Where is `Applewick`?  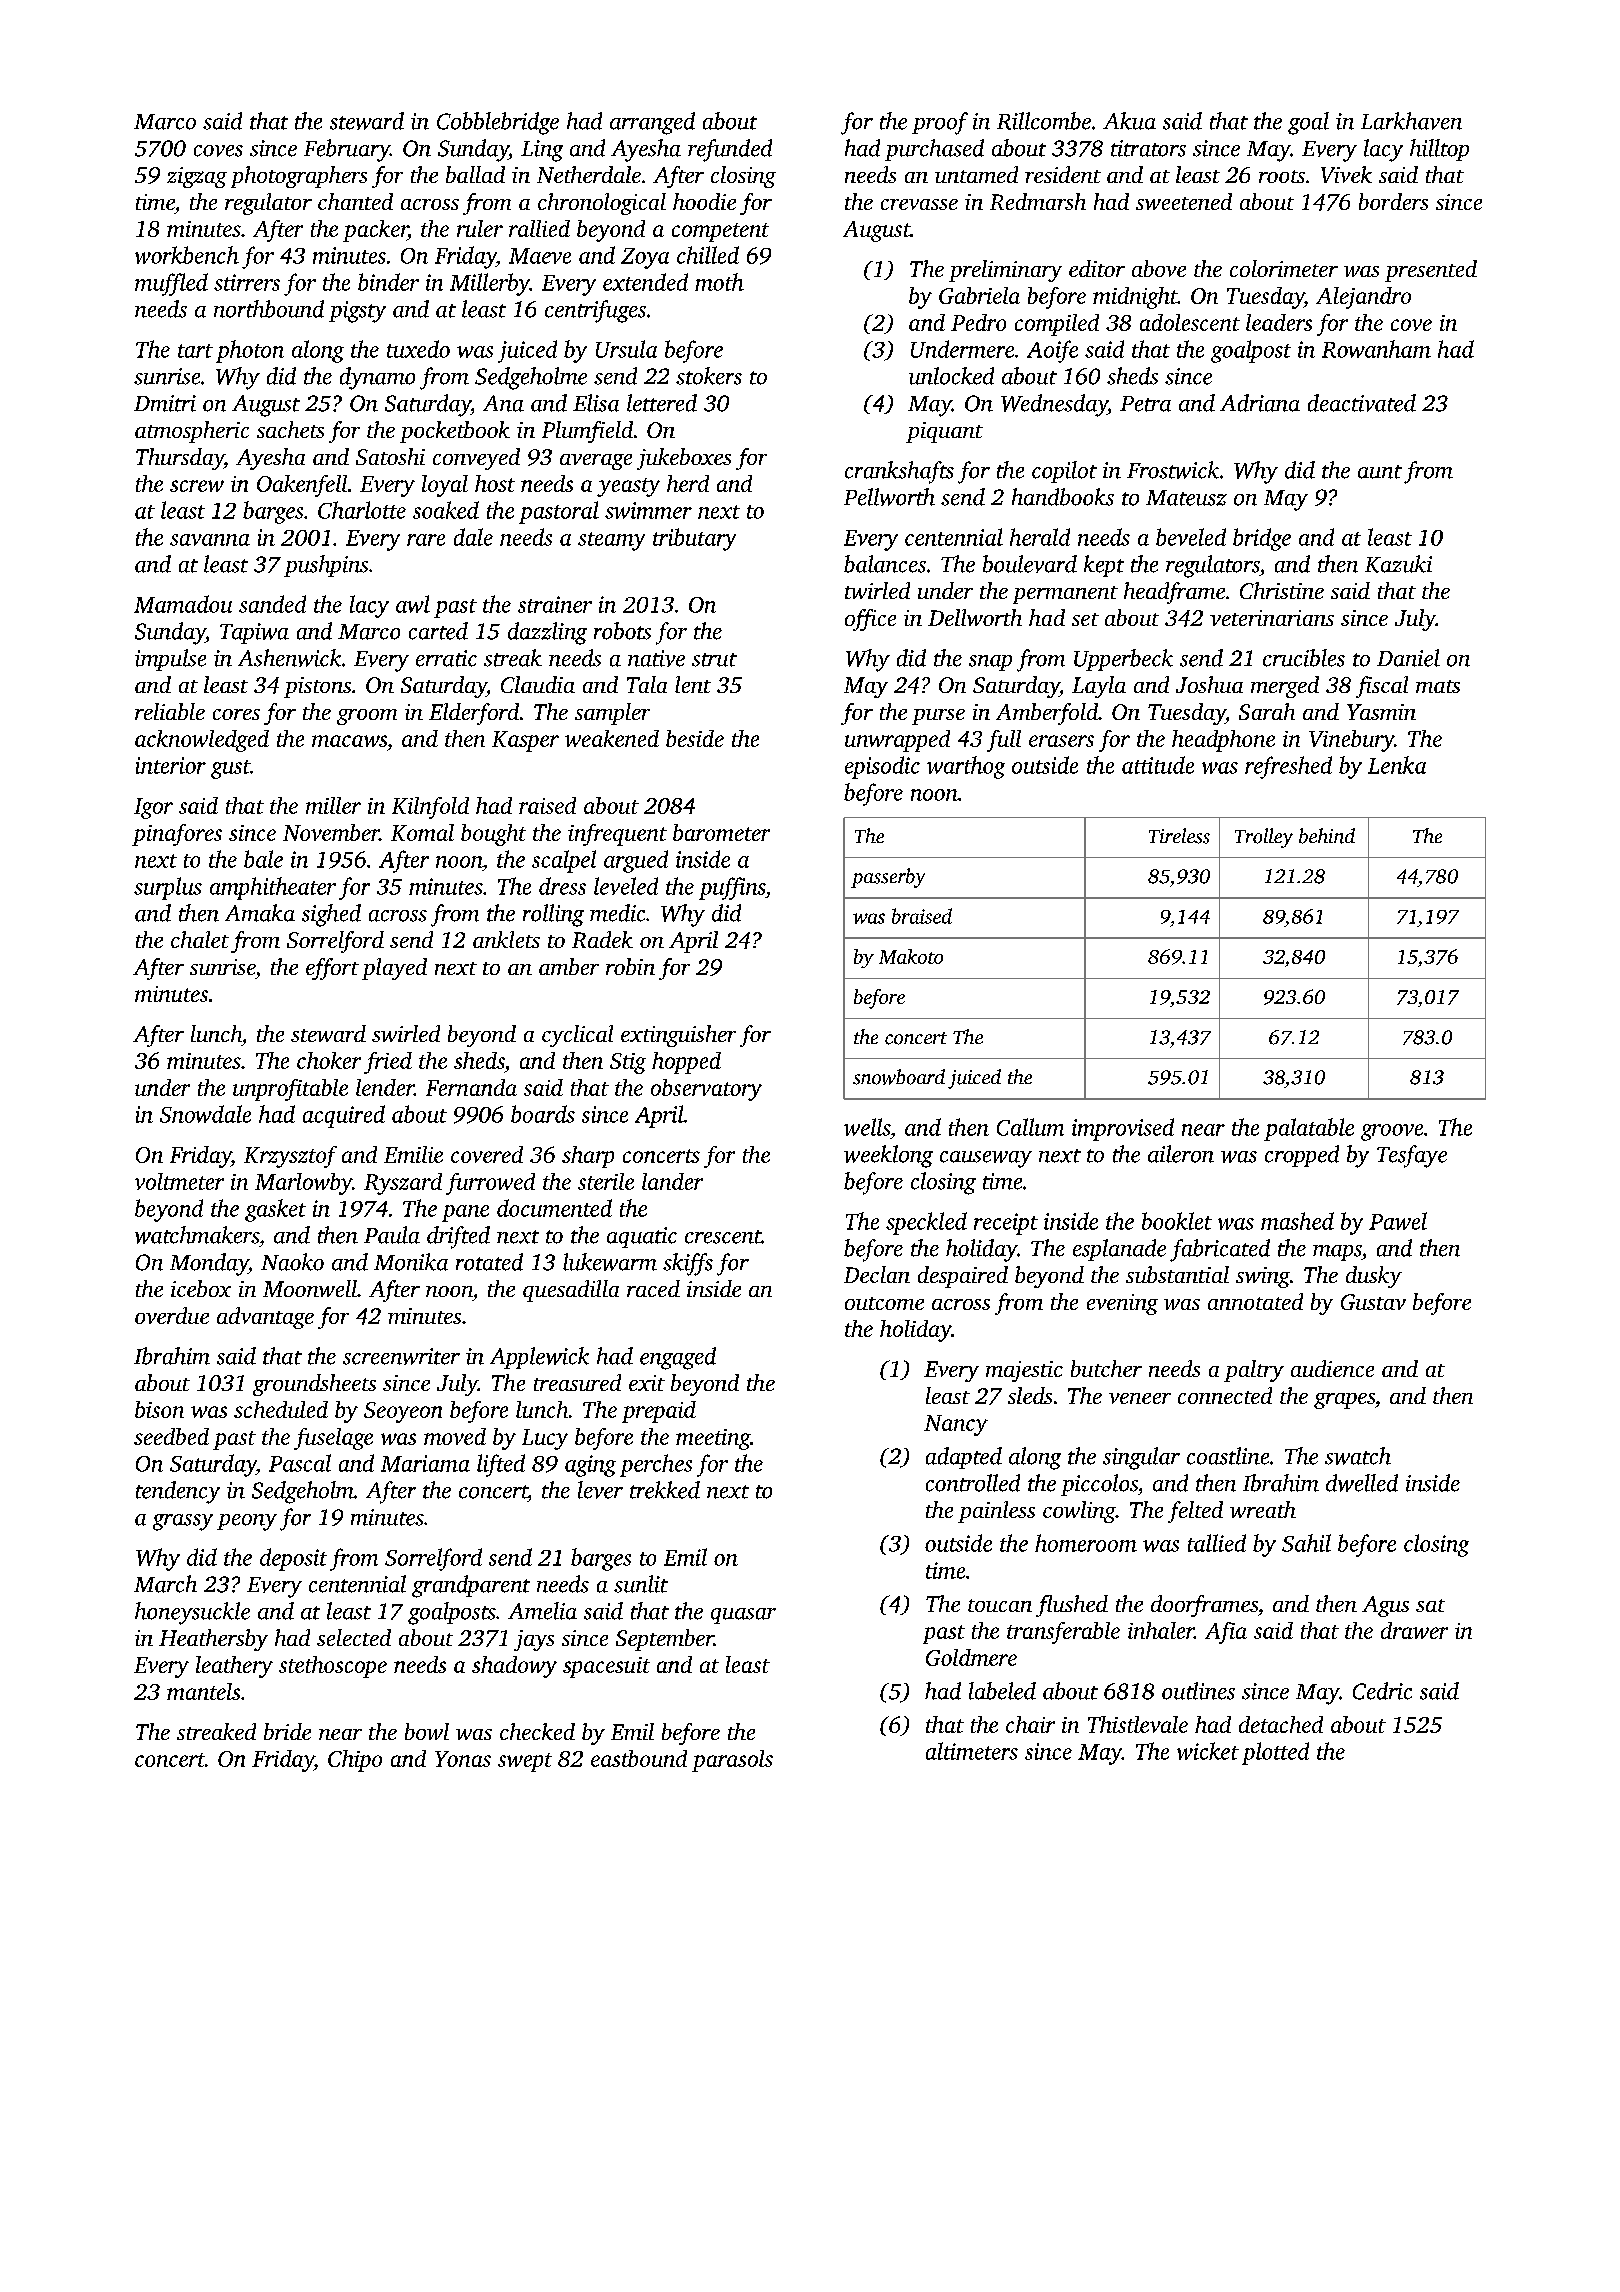 Applewick is located at coordinates (539, 1358).
